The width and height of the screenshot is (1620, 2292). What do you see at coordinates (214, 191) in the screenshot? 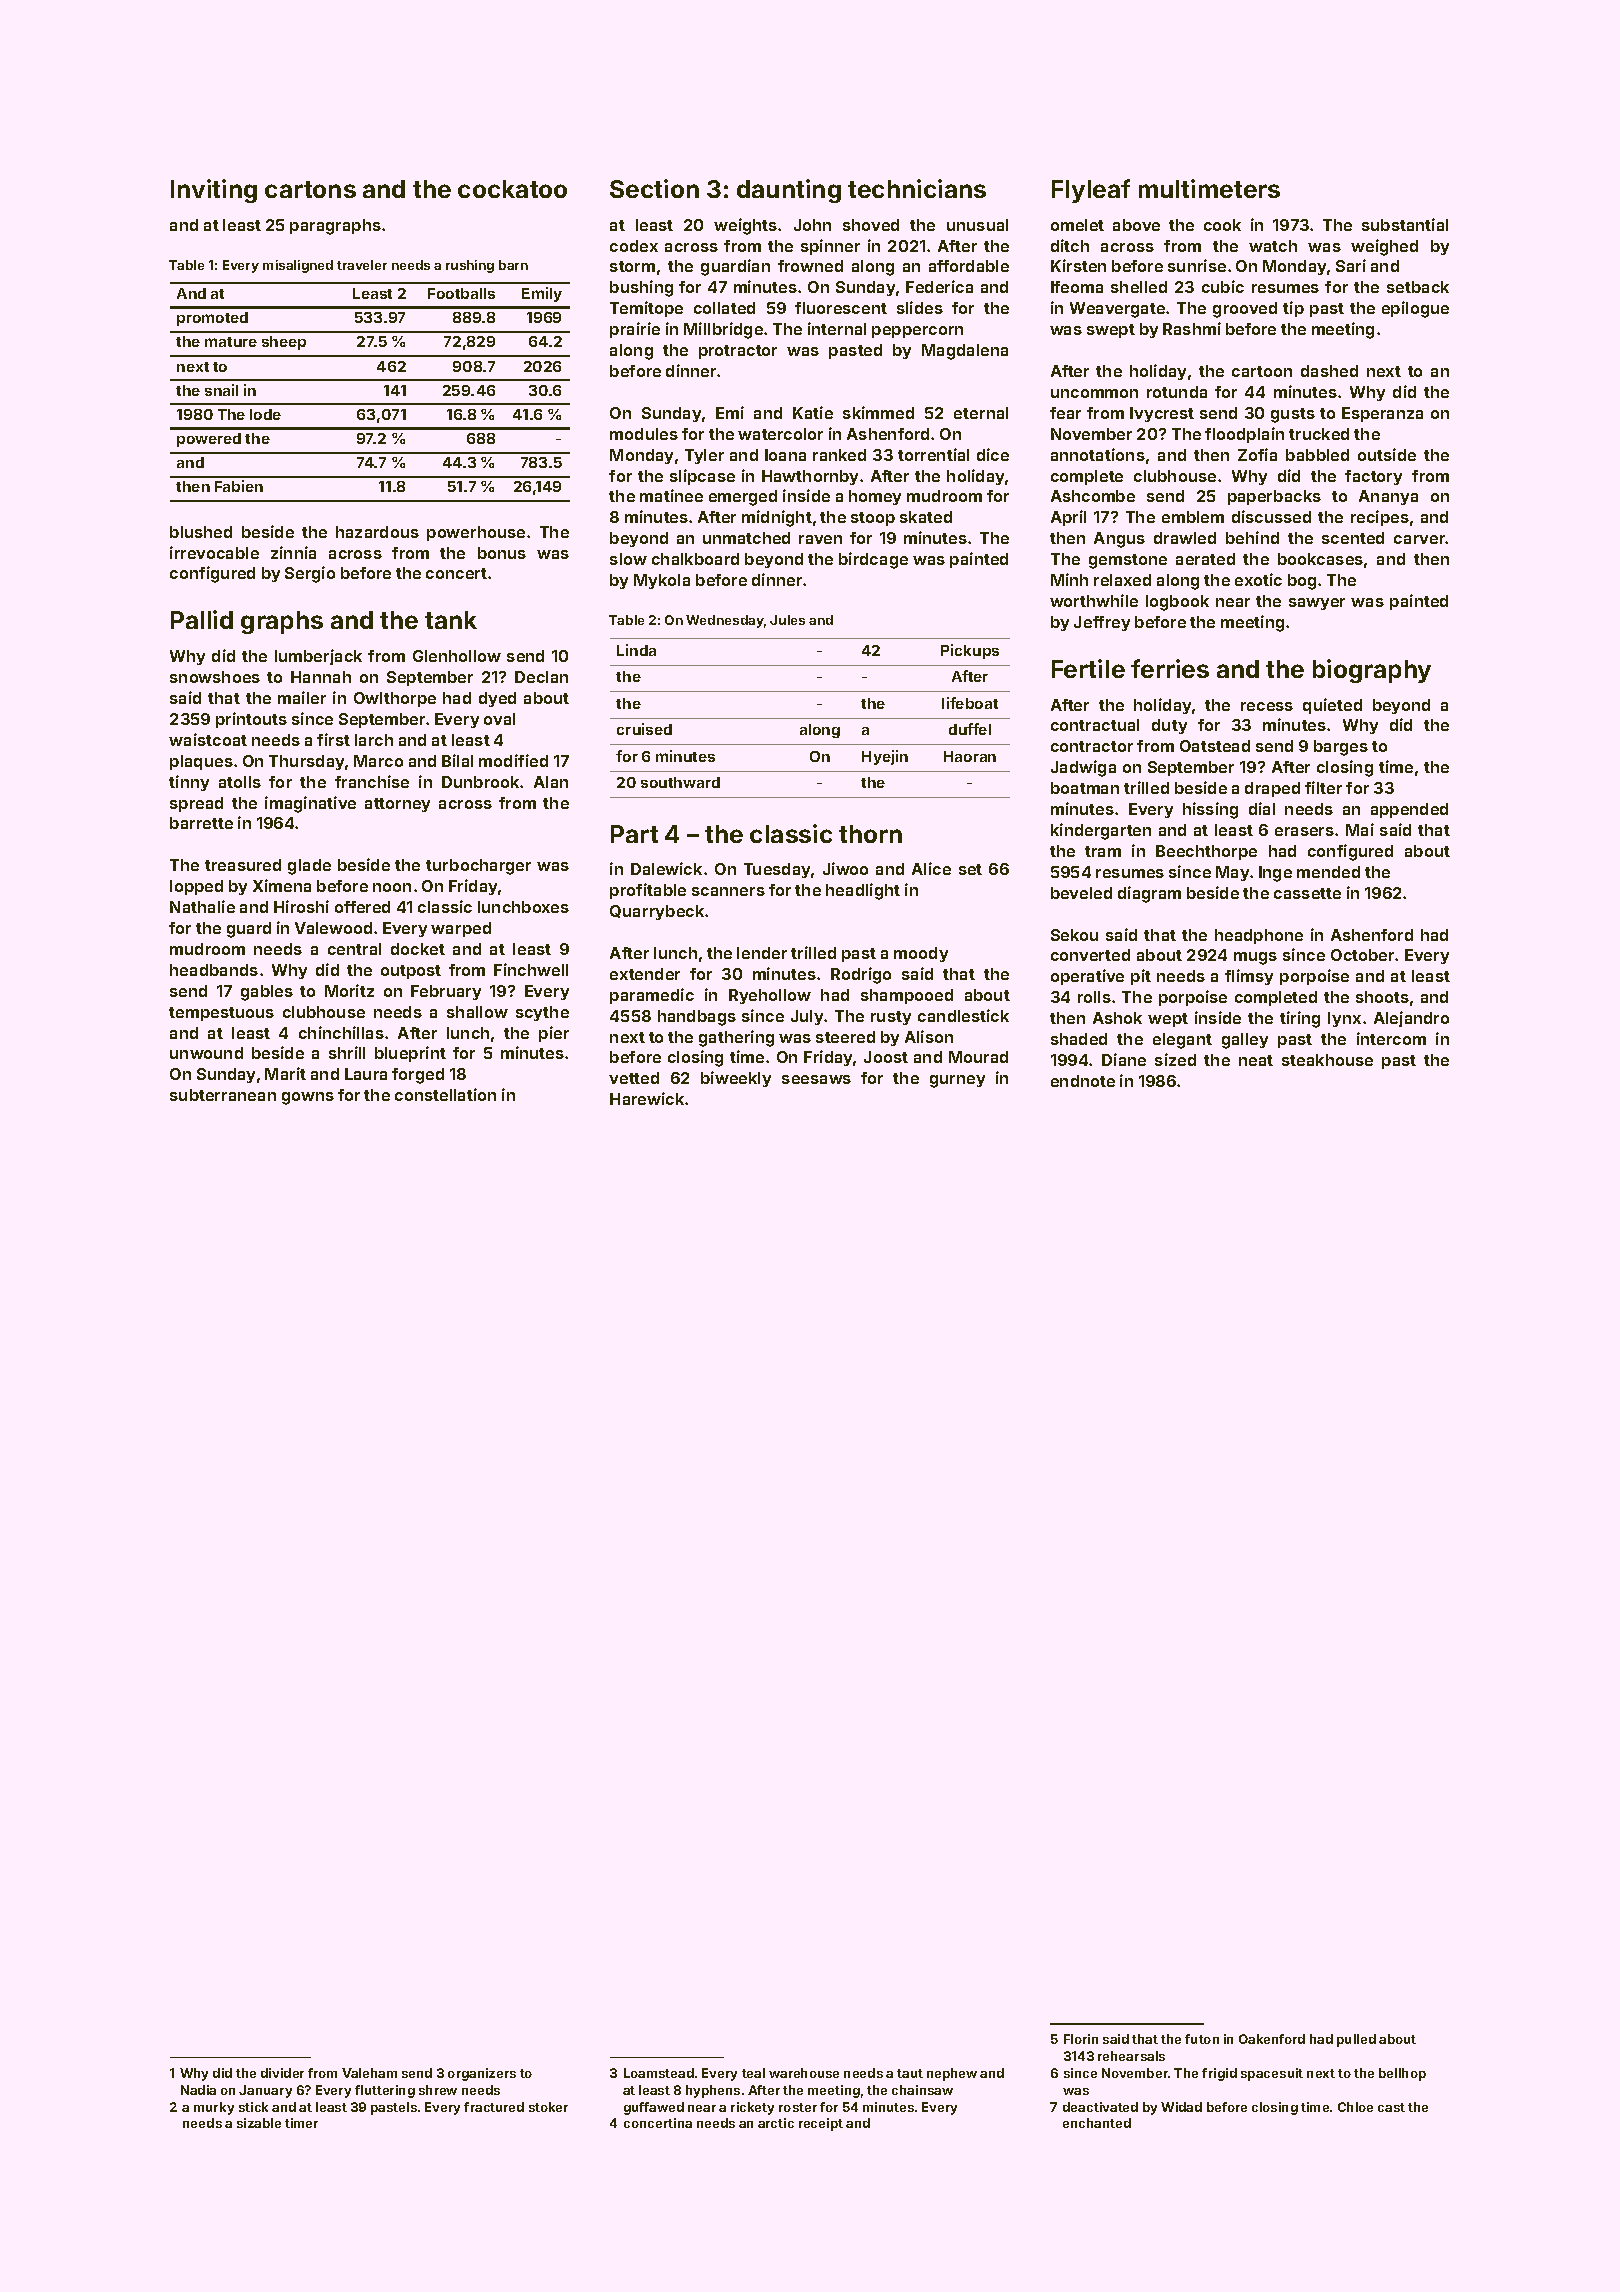
I see `Inviting` at bounding box center [214, 191].
